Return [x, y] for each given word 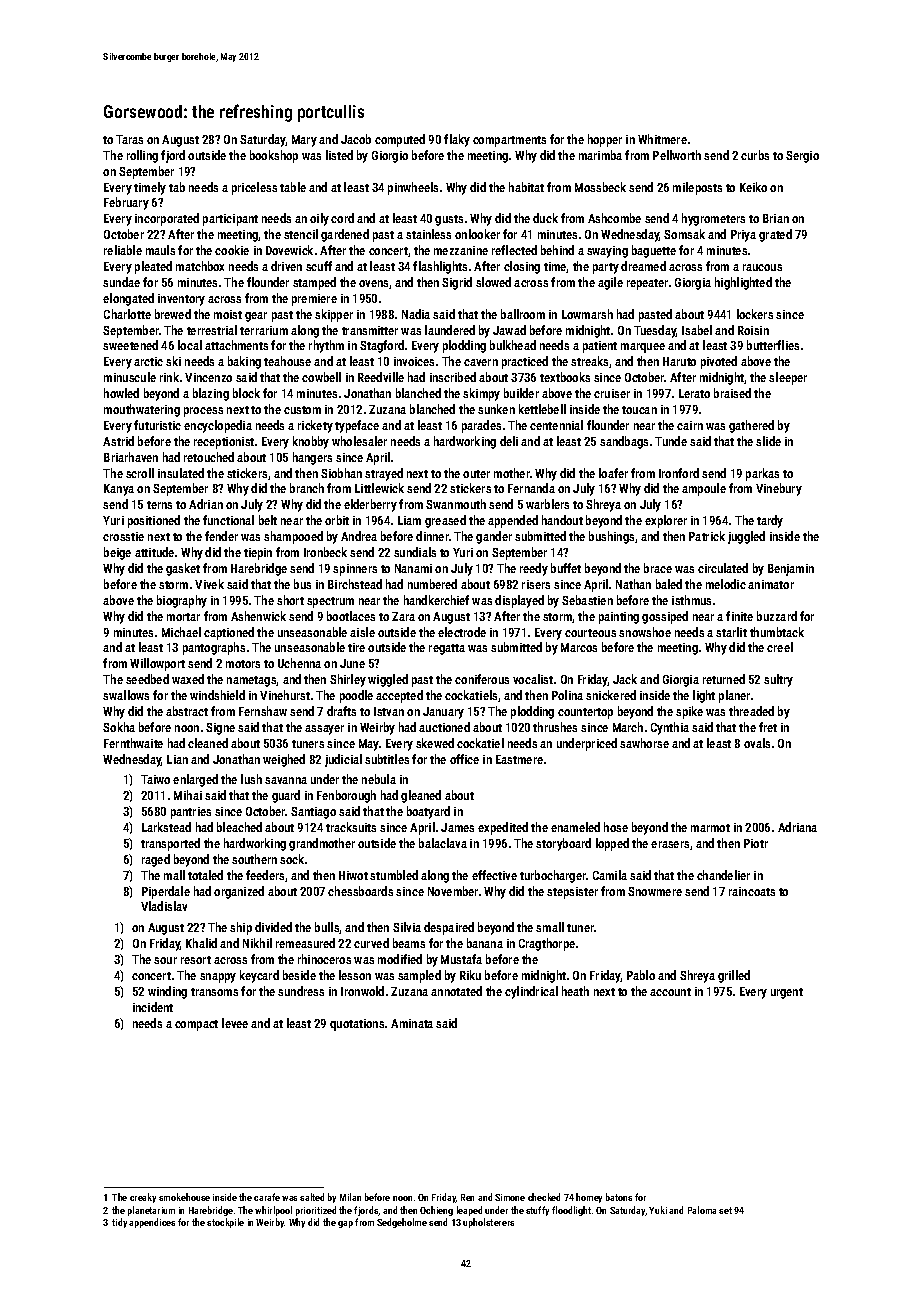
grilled [734, 976]
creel [780, 647]
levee [235, 1023]
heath [575, 991]
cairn [690, 425]
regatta [447, 649]
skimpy [481, 394]
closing [522, 267]
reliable [123, 250]
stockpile [225, 1223]
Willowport [157, 664]
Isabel [697, 330]
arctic [148, 361]
